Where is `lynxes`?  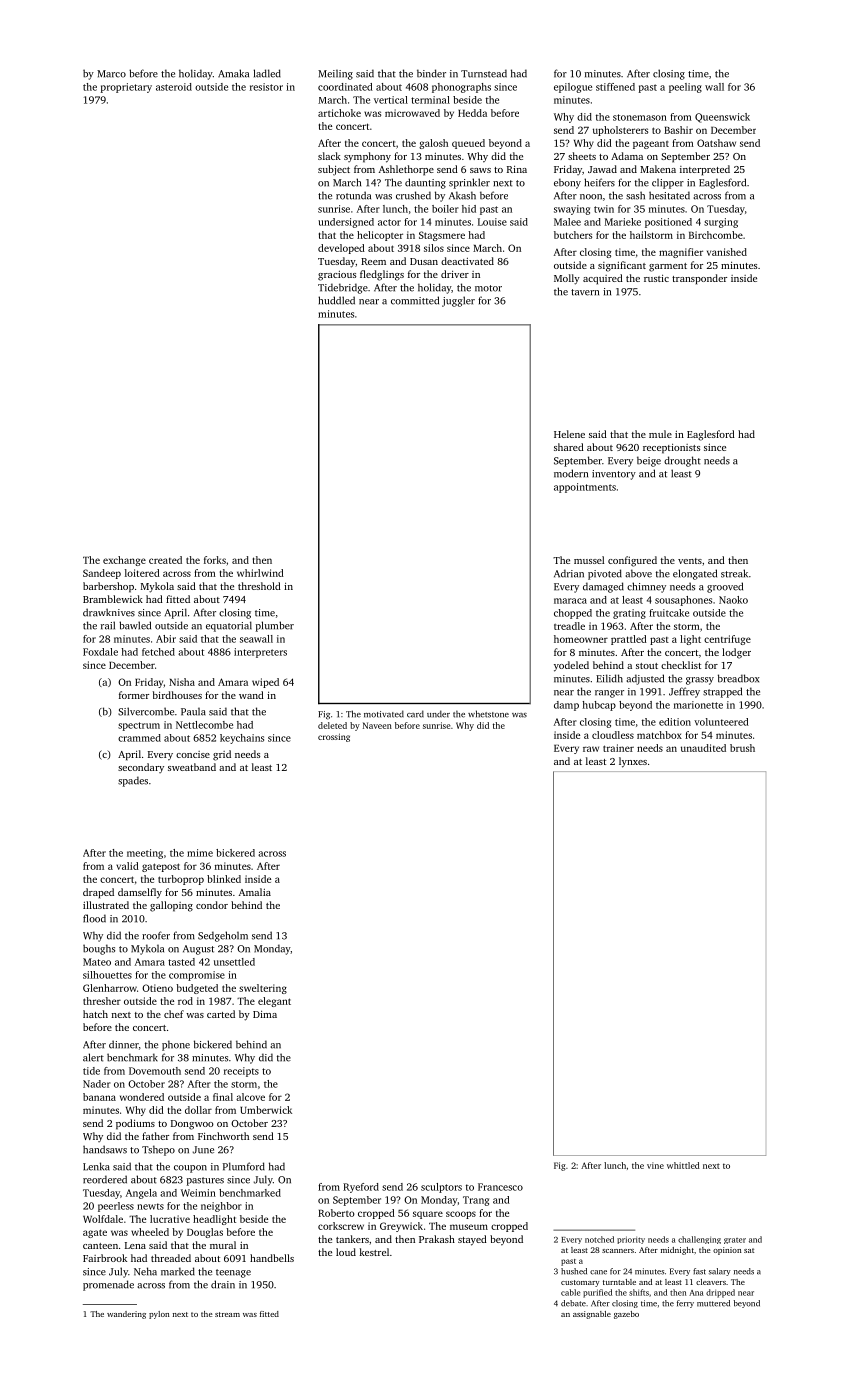
lynxes is located at coordinates (633, 762).
